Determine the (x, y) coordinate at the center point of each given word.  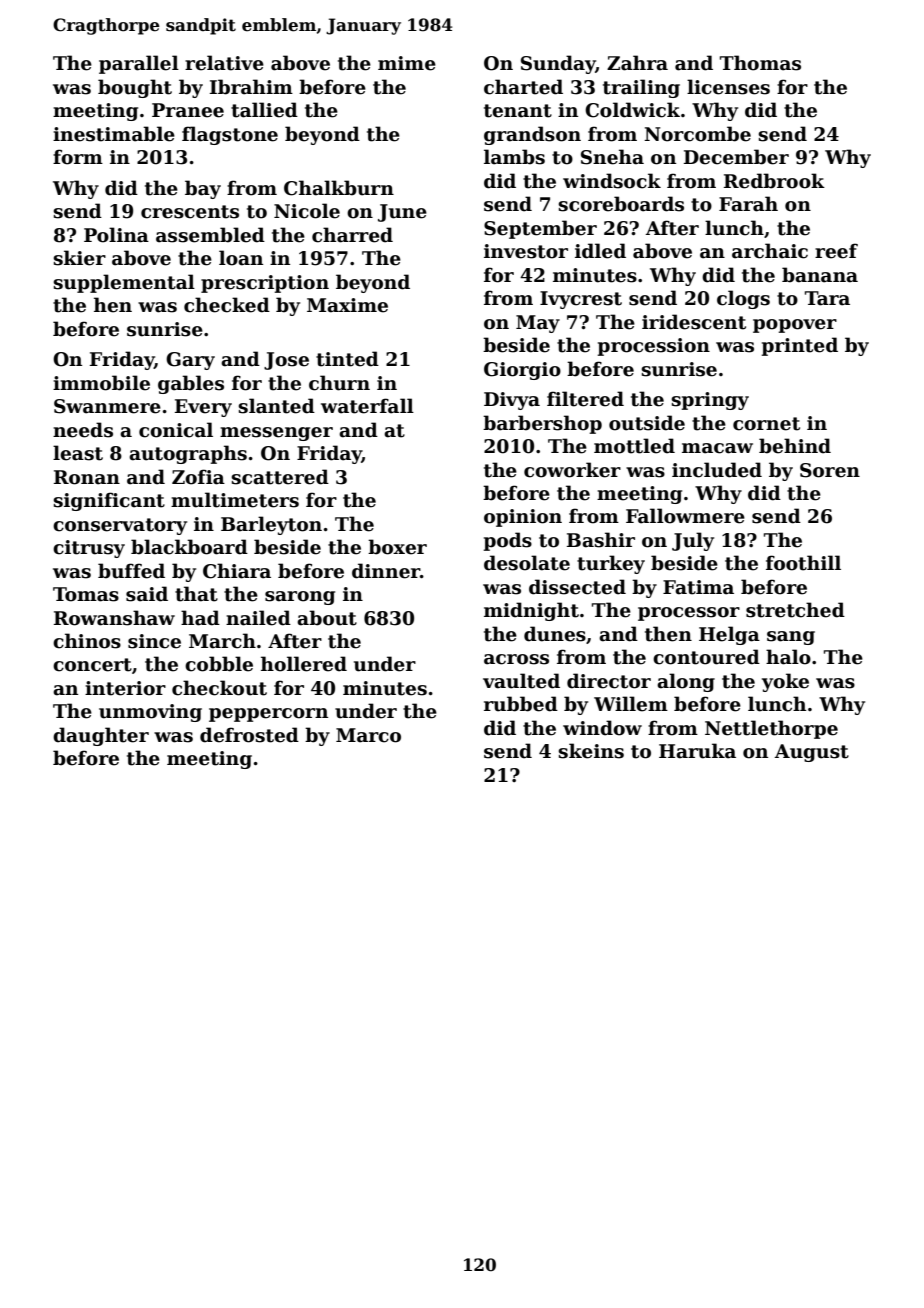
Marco (368, 735)
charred (352, 235)
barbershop (542, 424)
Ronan (87, 477)
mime (407, 63)
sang (791, 638)
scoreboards (621, 204)
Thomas (760, 63)
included (717, 470)
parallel (139, 64)
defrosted (249, 735)
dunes (555, 634)
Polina (116, 235)
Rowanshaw (114, 618)
